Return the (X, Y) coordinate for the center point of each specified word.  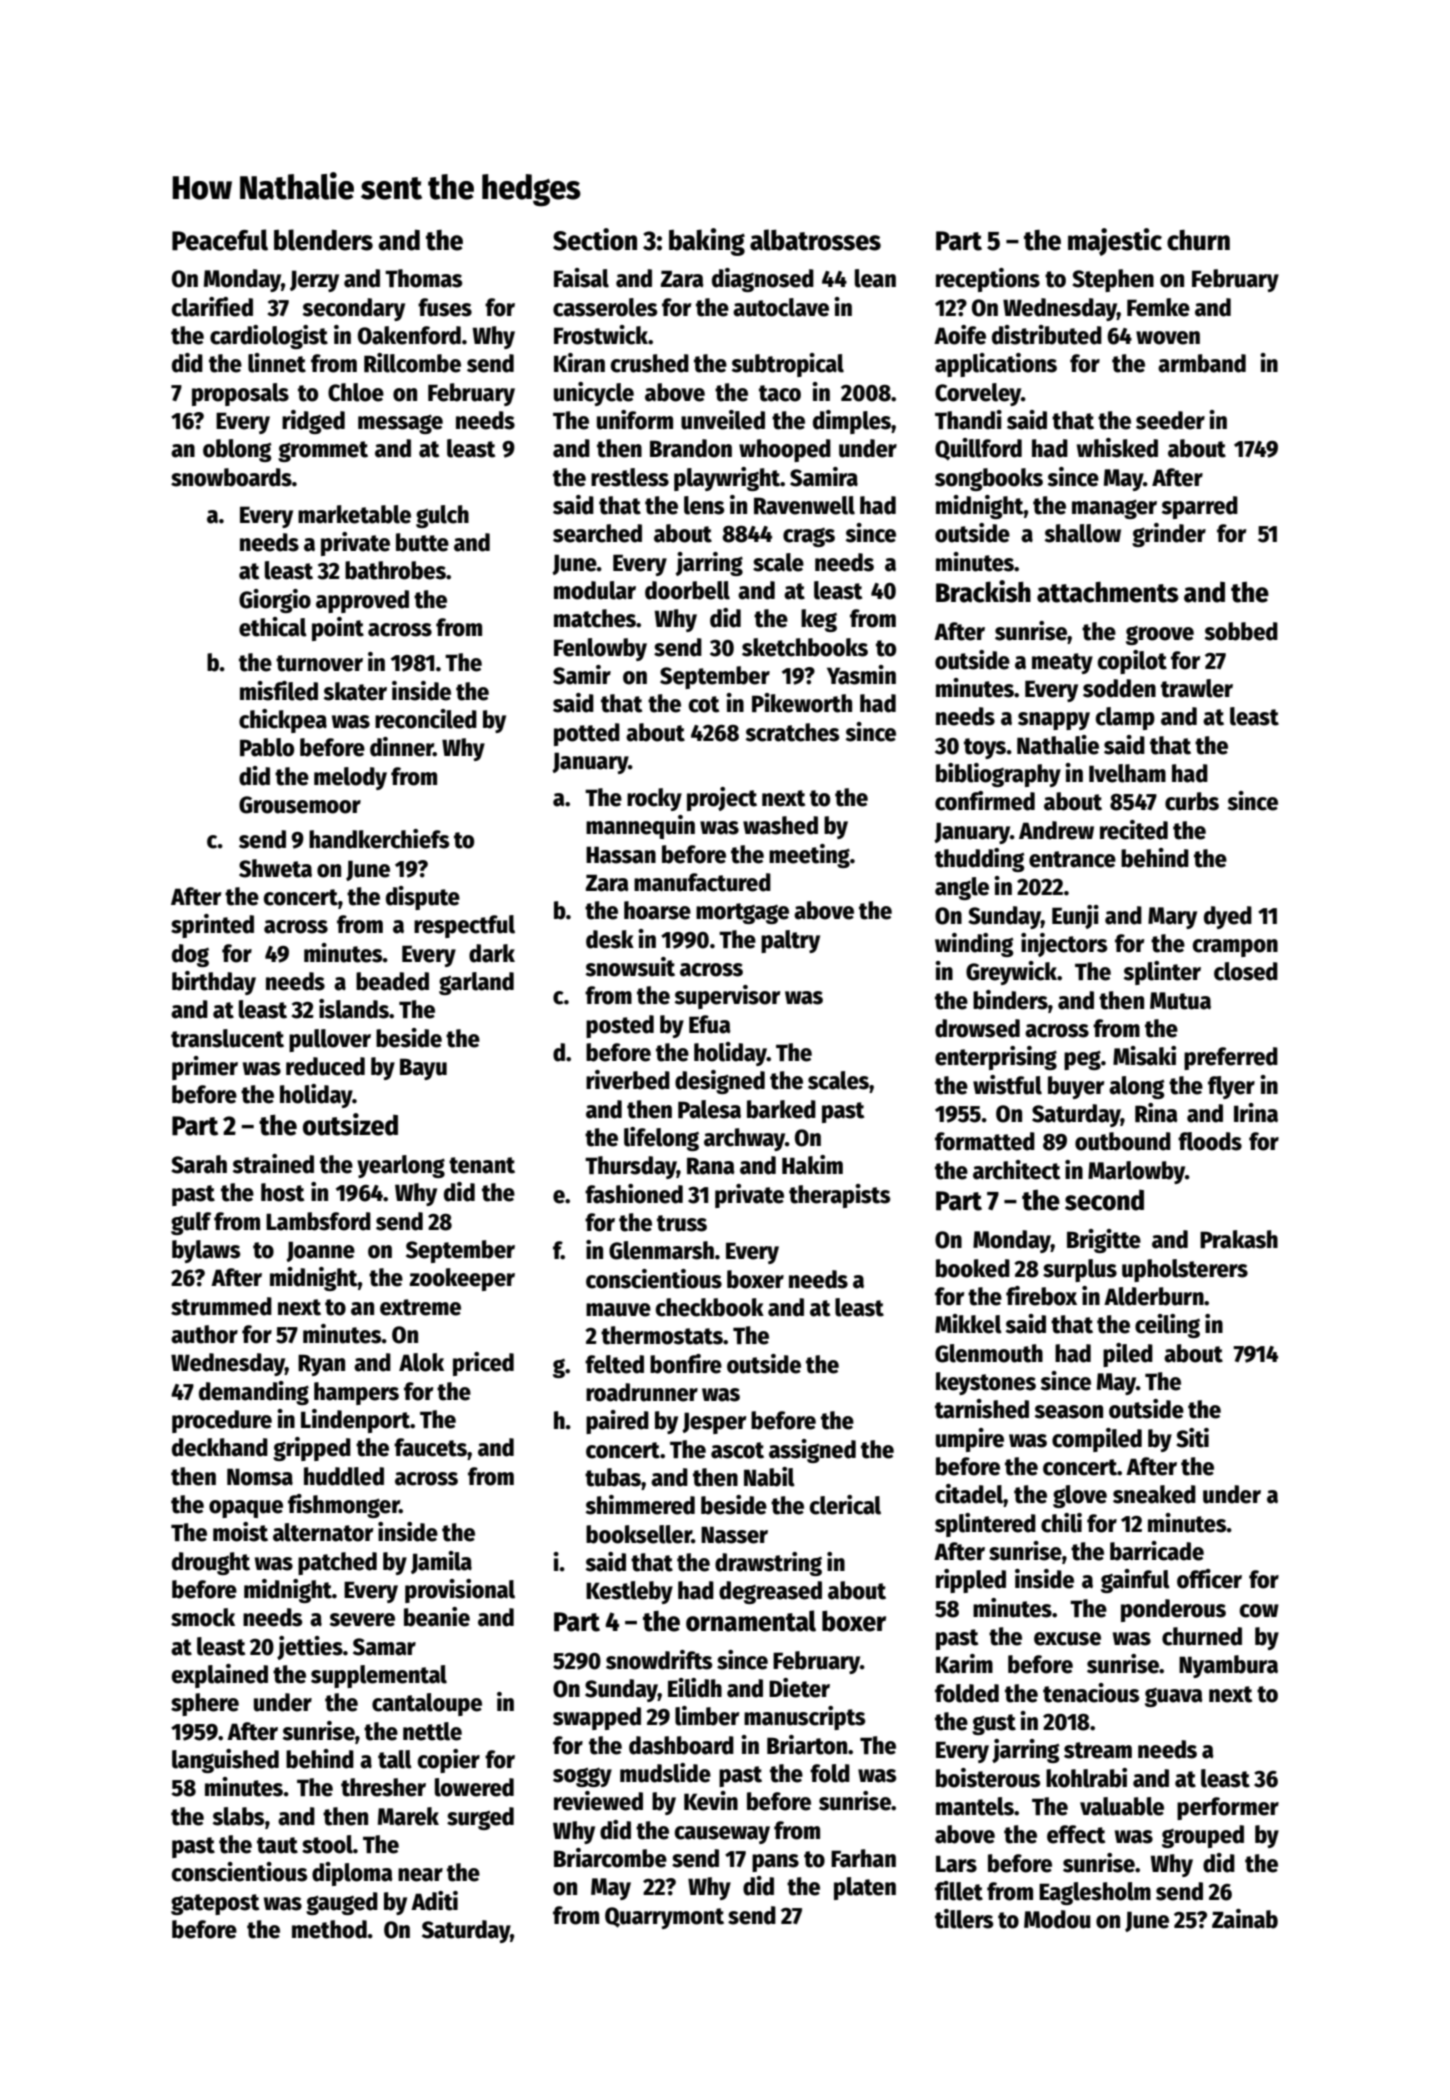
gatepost (215, 1904)
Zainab (1245, 1919)
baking (707, 242)
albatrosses (815, 240)
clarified (212, 307)
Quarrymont (664, 1918)
